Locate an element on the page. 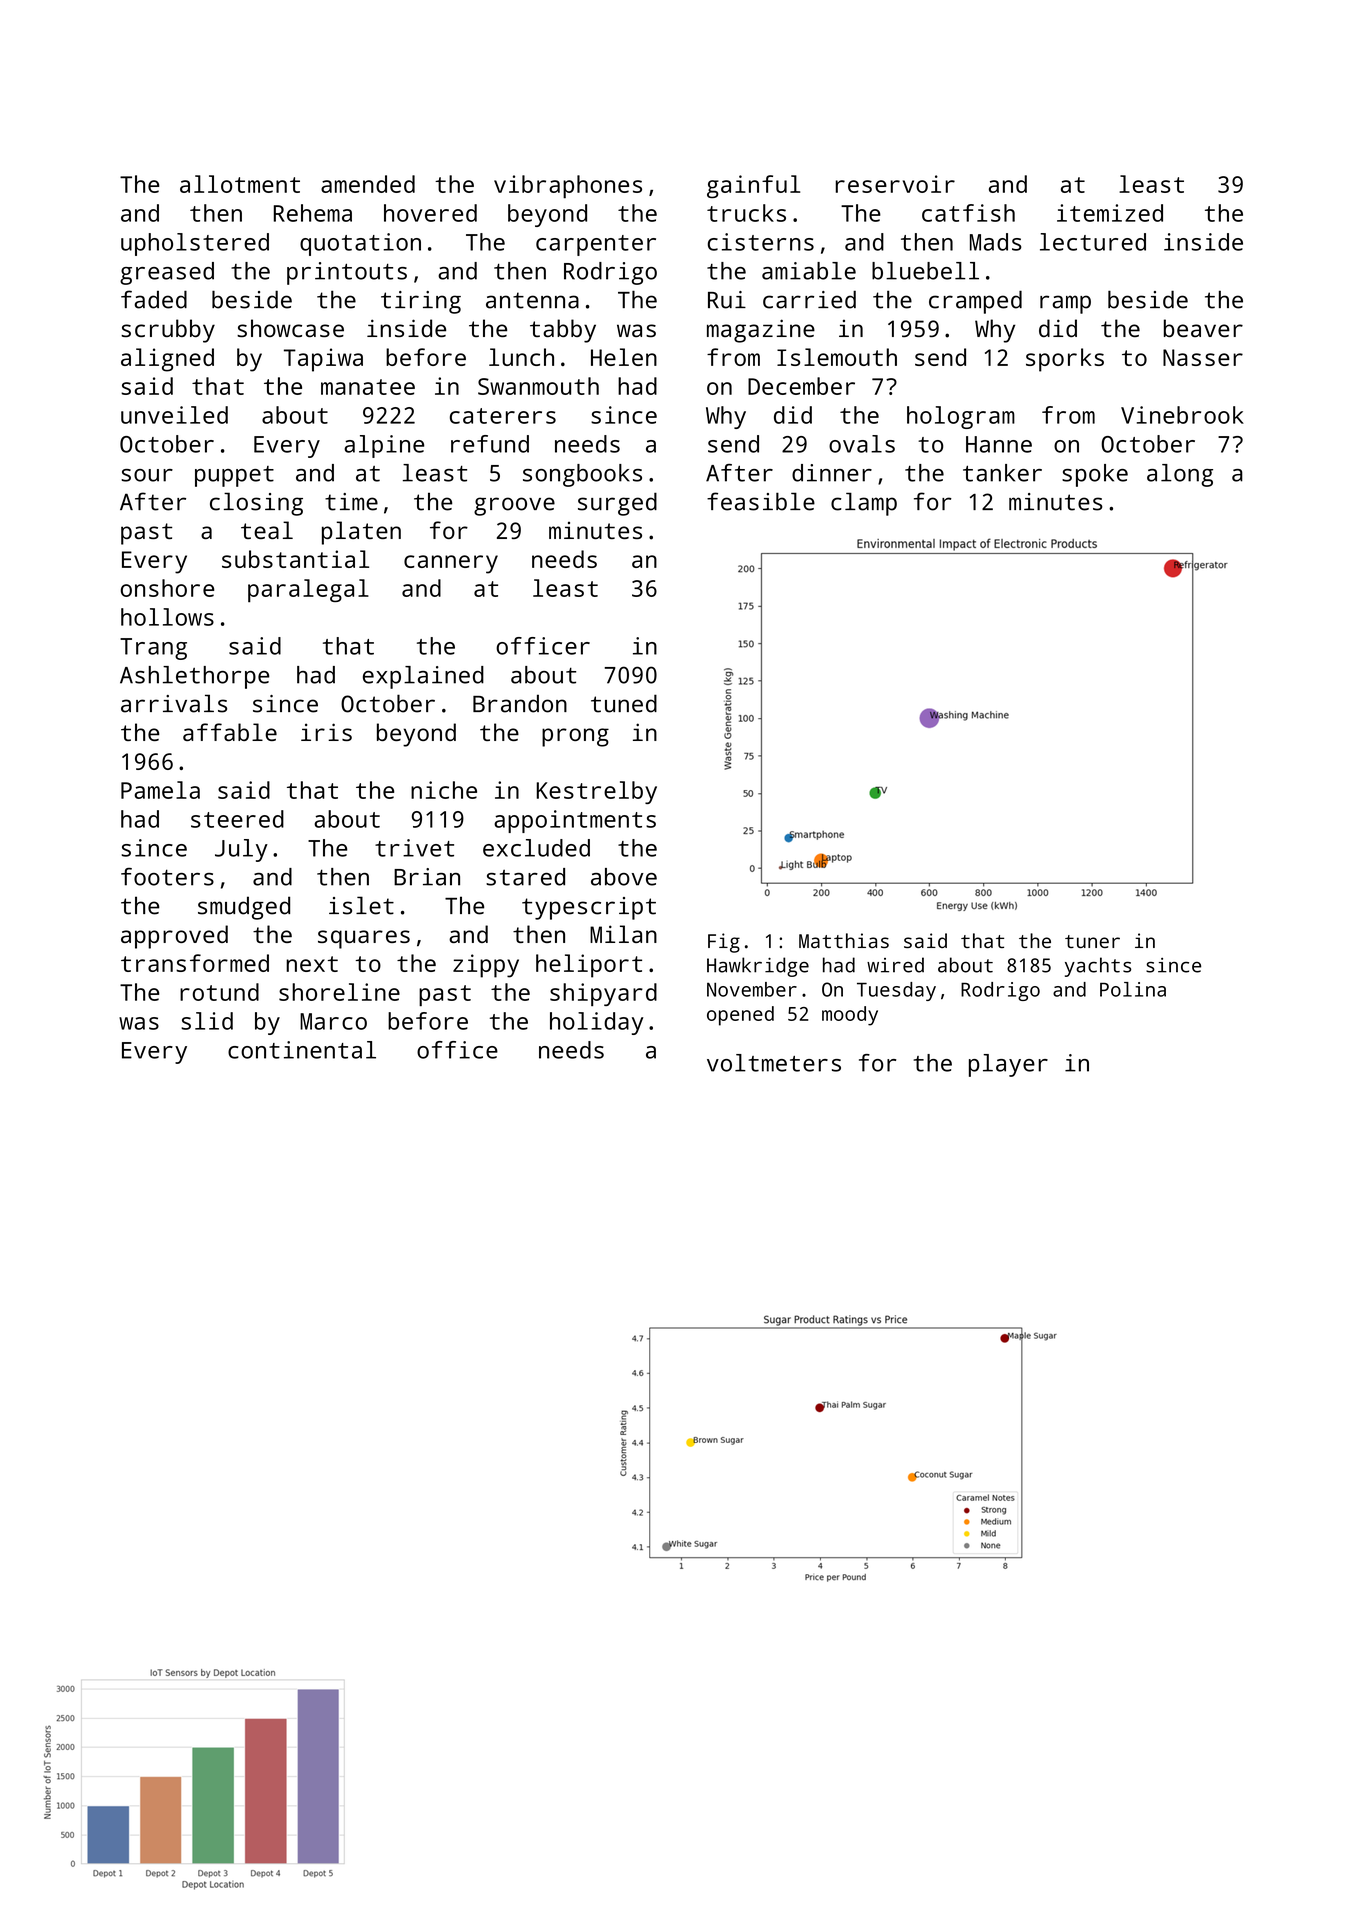 The height and width of the image is (1928, 1364). carpenter is located at coordinates (596, 245).
